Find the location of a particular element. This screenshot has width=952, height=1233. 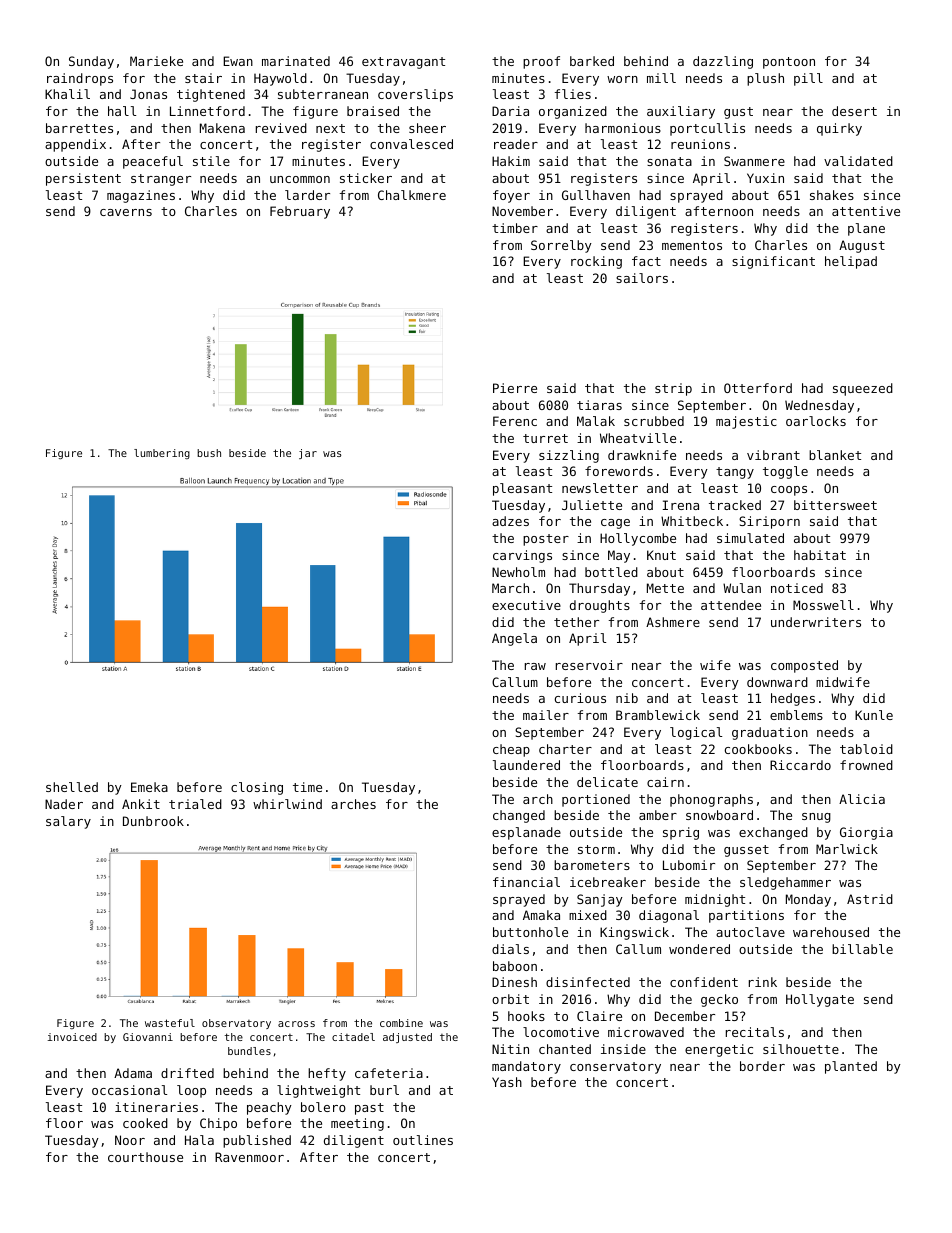

adzes is located at coordinates (510, 521).
